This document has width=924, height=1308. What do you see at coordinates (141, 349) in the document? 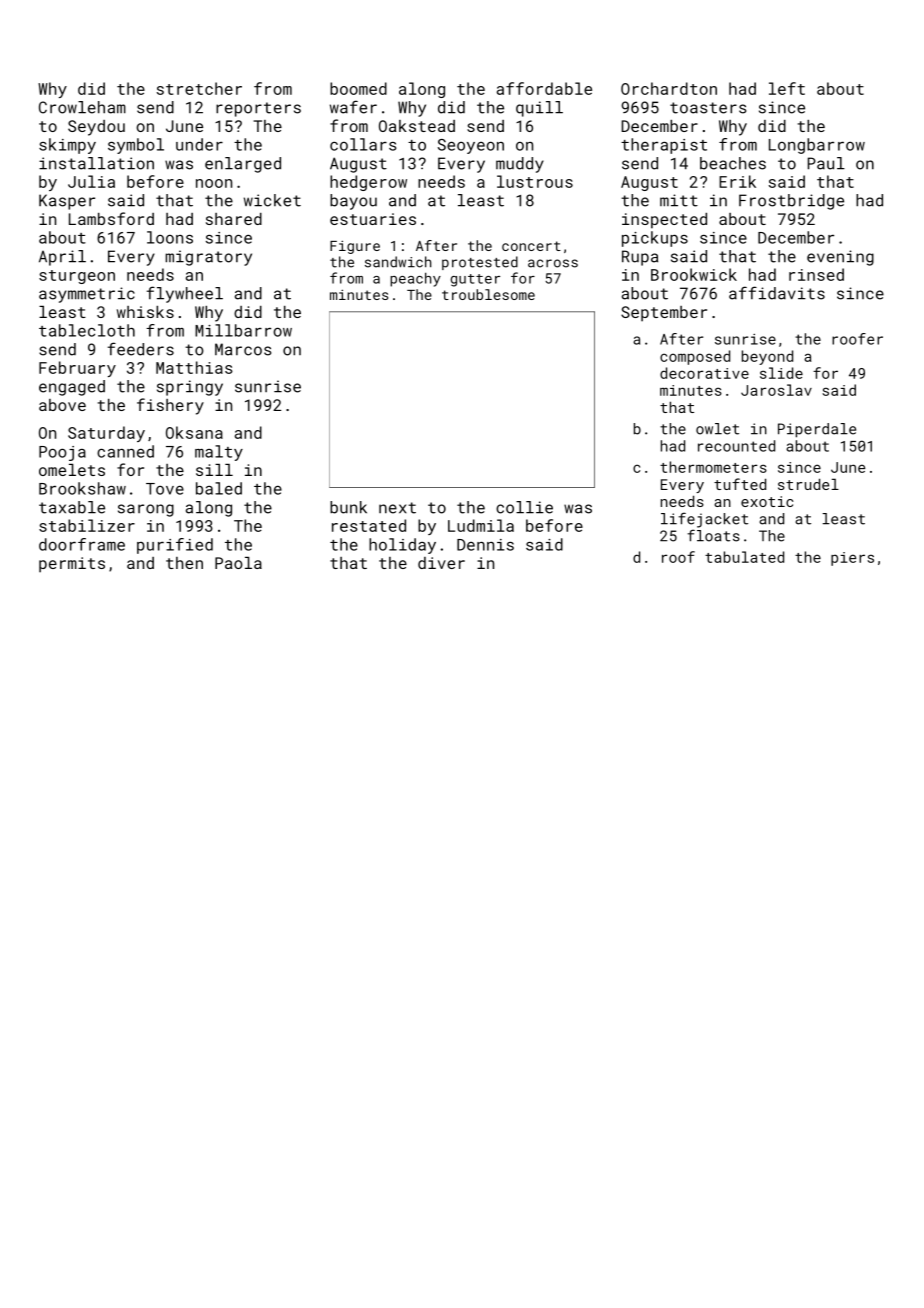
I see `feeders` at bounding box center [141, 349].
